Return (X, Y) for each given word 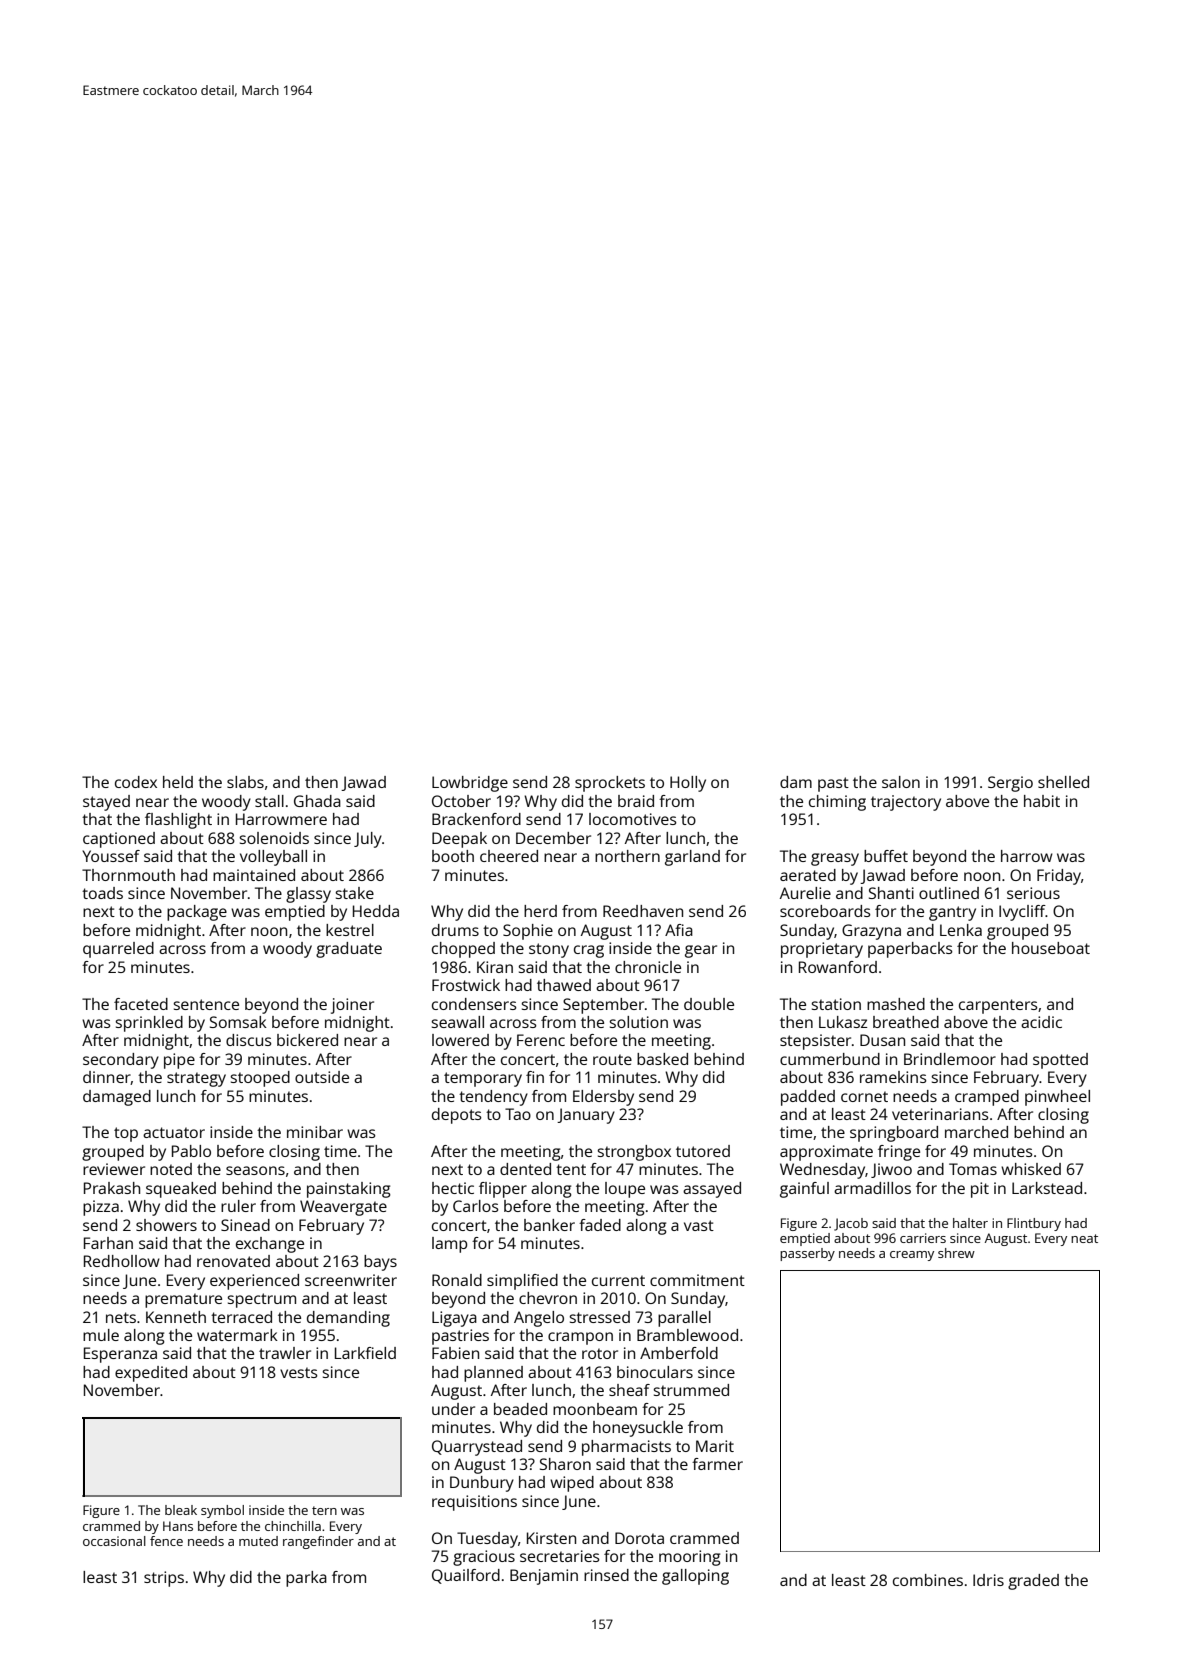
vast (699, 1225)
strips (164, 1579)
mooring (690, 1558)
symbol (222, 1511)
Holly (688, 784)
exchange (270, 1245)
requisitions (474, 1503)
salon (901, 782)
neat (1084, 1238)
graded (1033, 1582)
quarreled (118, 950)
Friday (1059, 877)
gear (701, 951)
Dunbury (482, 1484)
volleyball (273, 858)
